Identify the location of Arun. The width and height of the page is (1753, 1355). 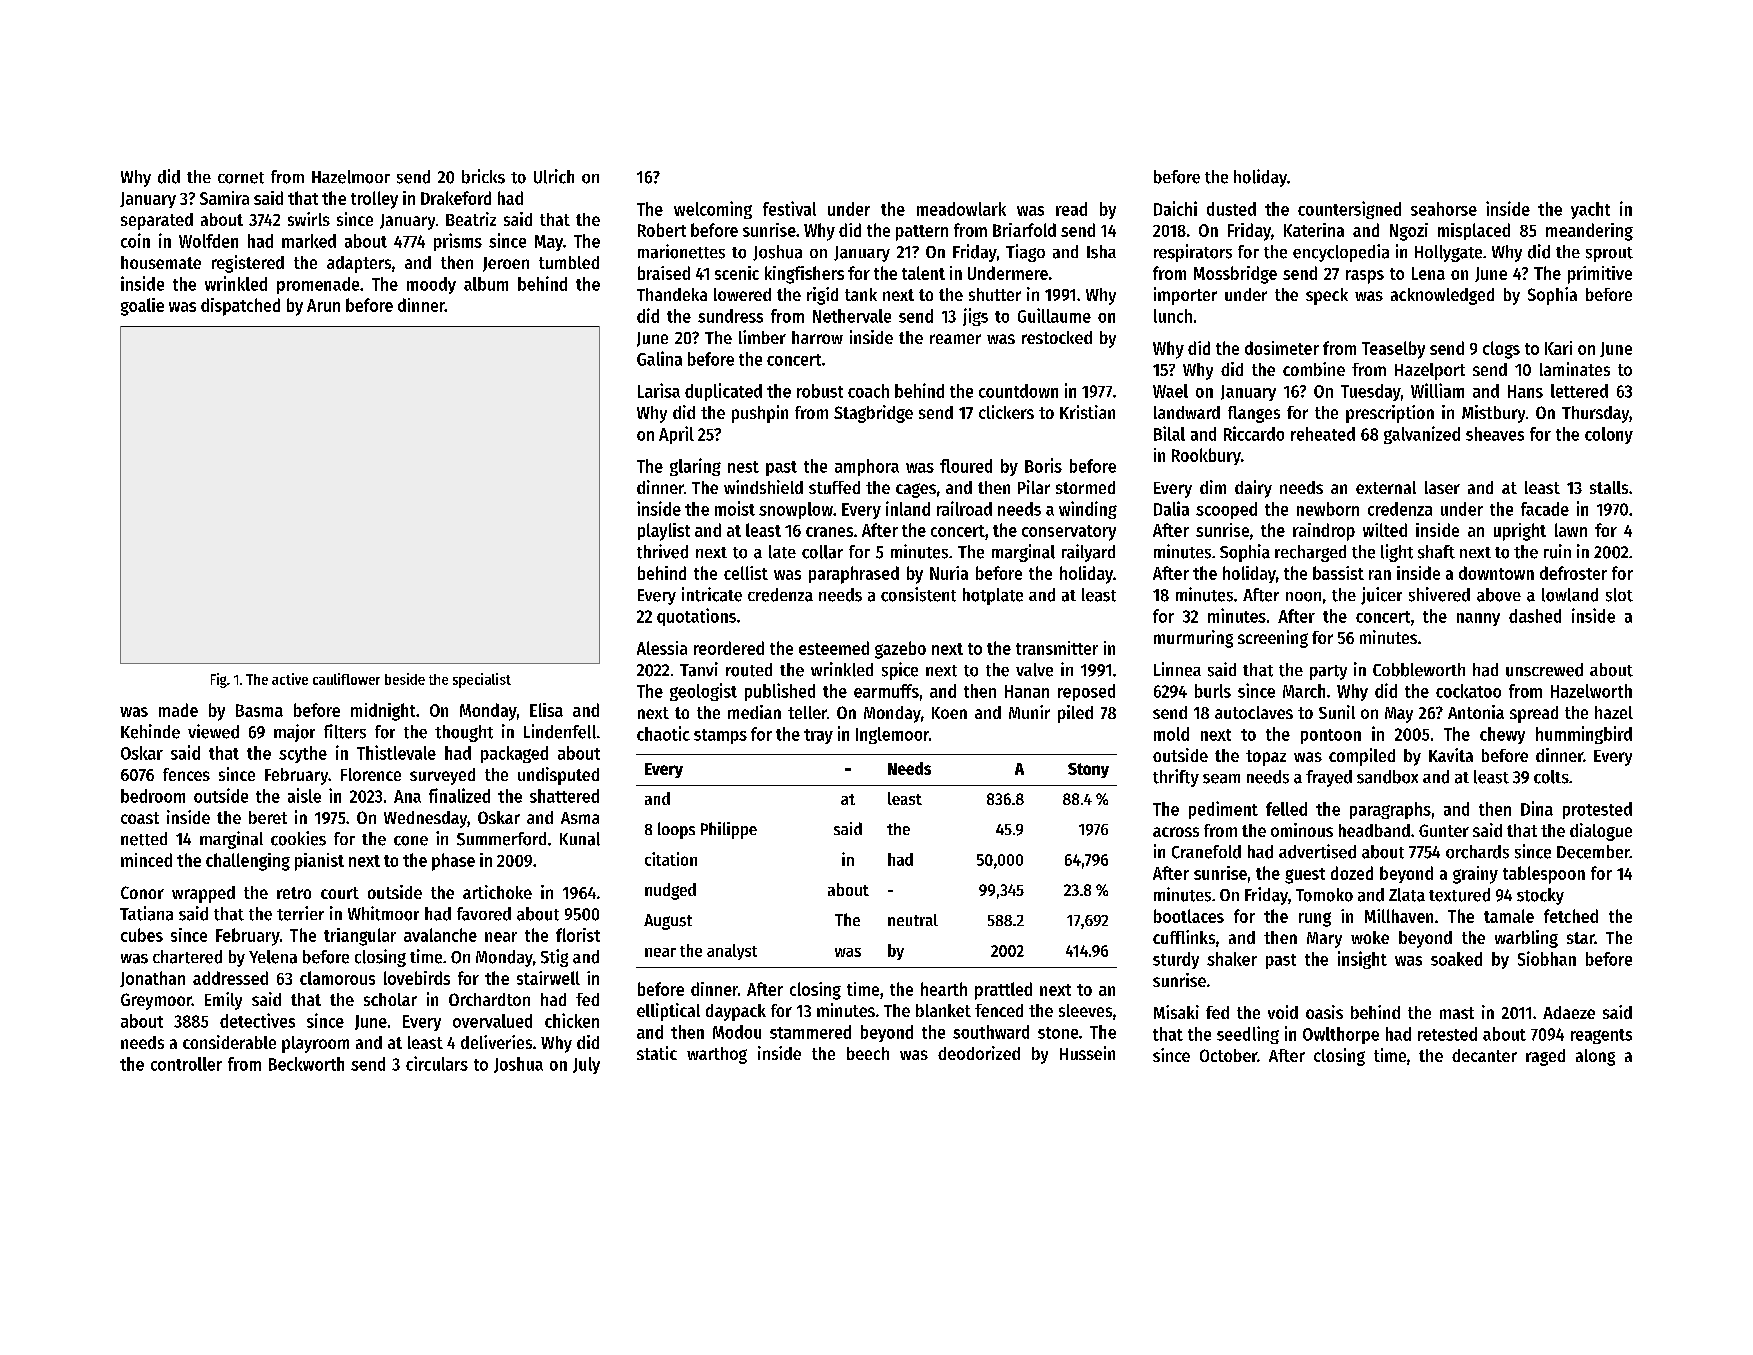
(323, 305).
